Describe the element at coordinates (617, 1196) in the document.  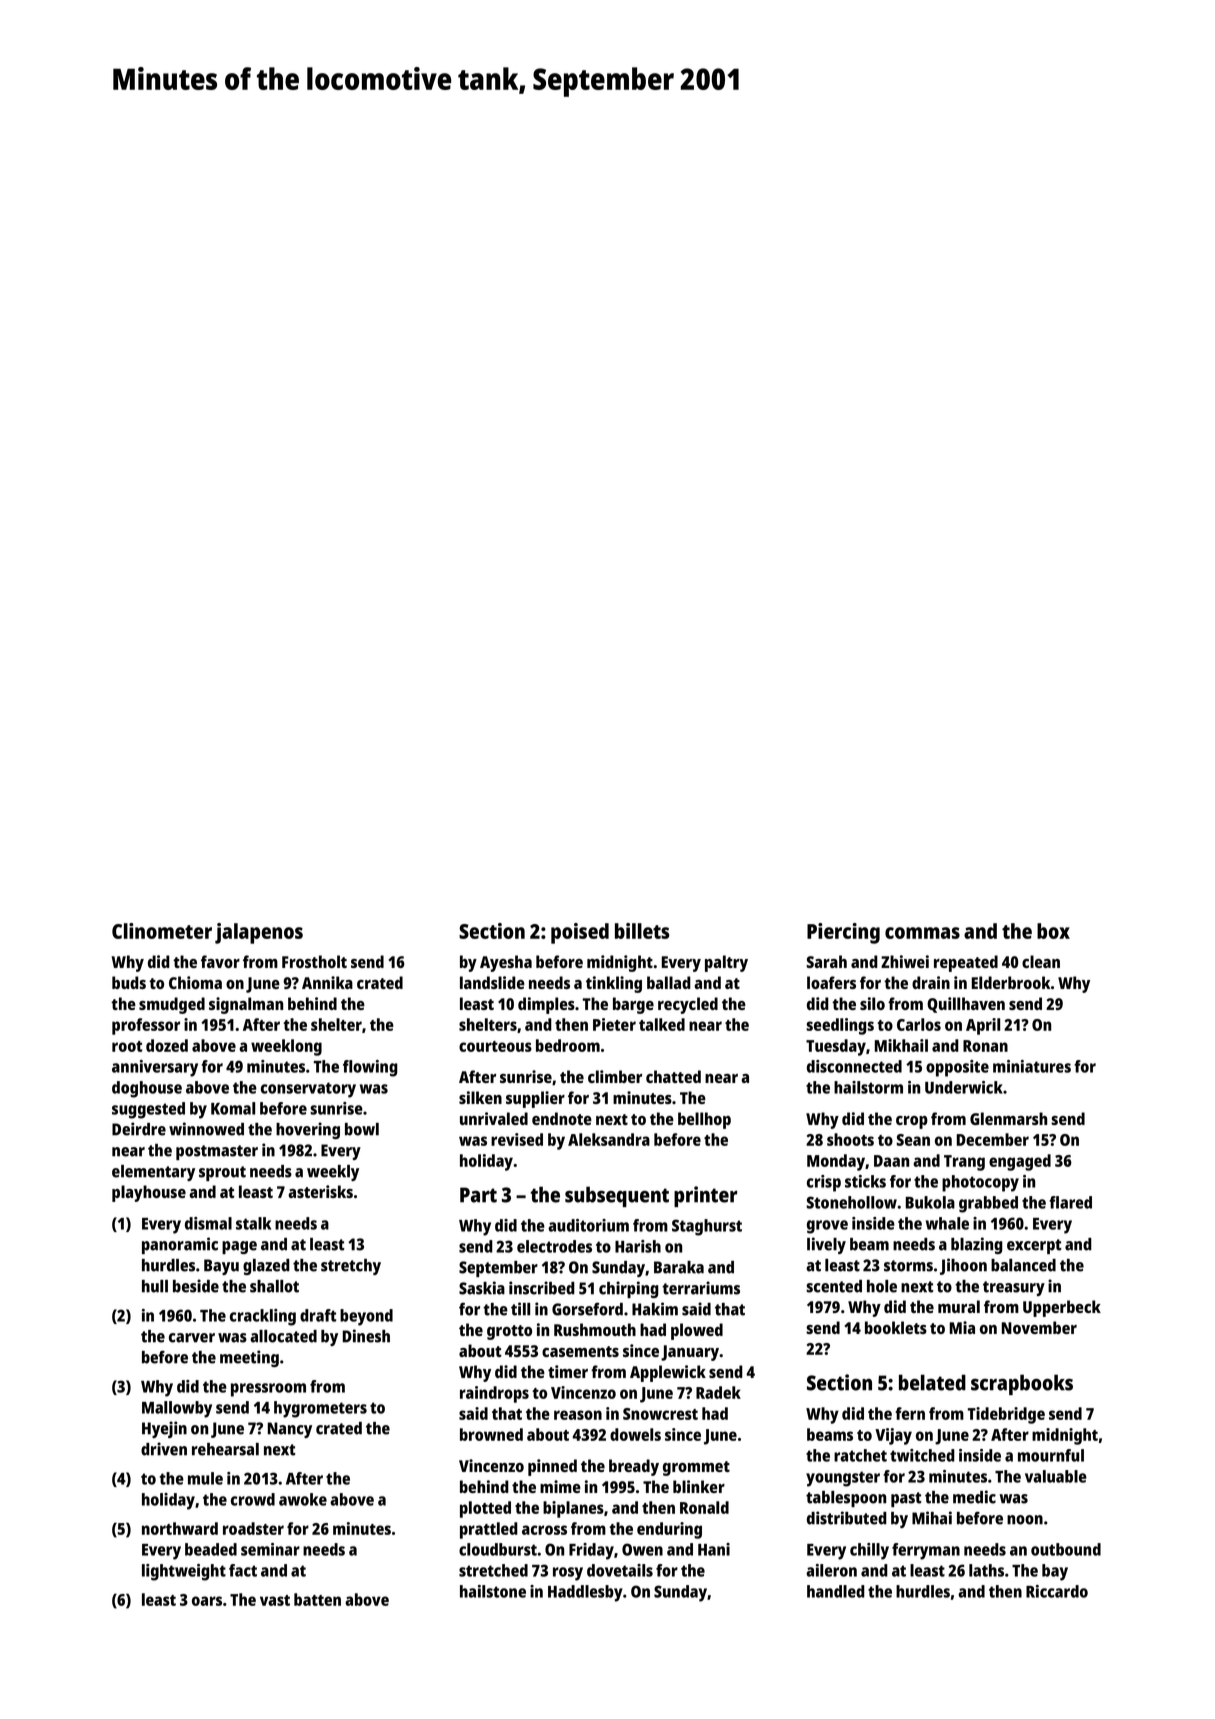
I see `subsequent` at that location.
